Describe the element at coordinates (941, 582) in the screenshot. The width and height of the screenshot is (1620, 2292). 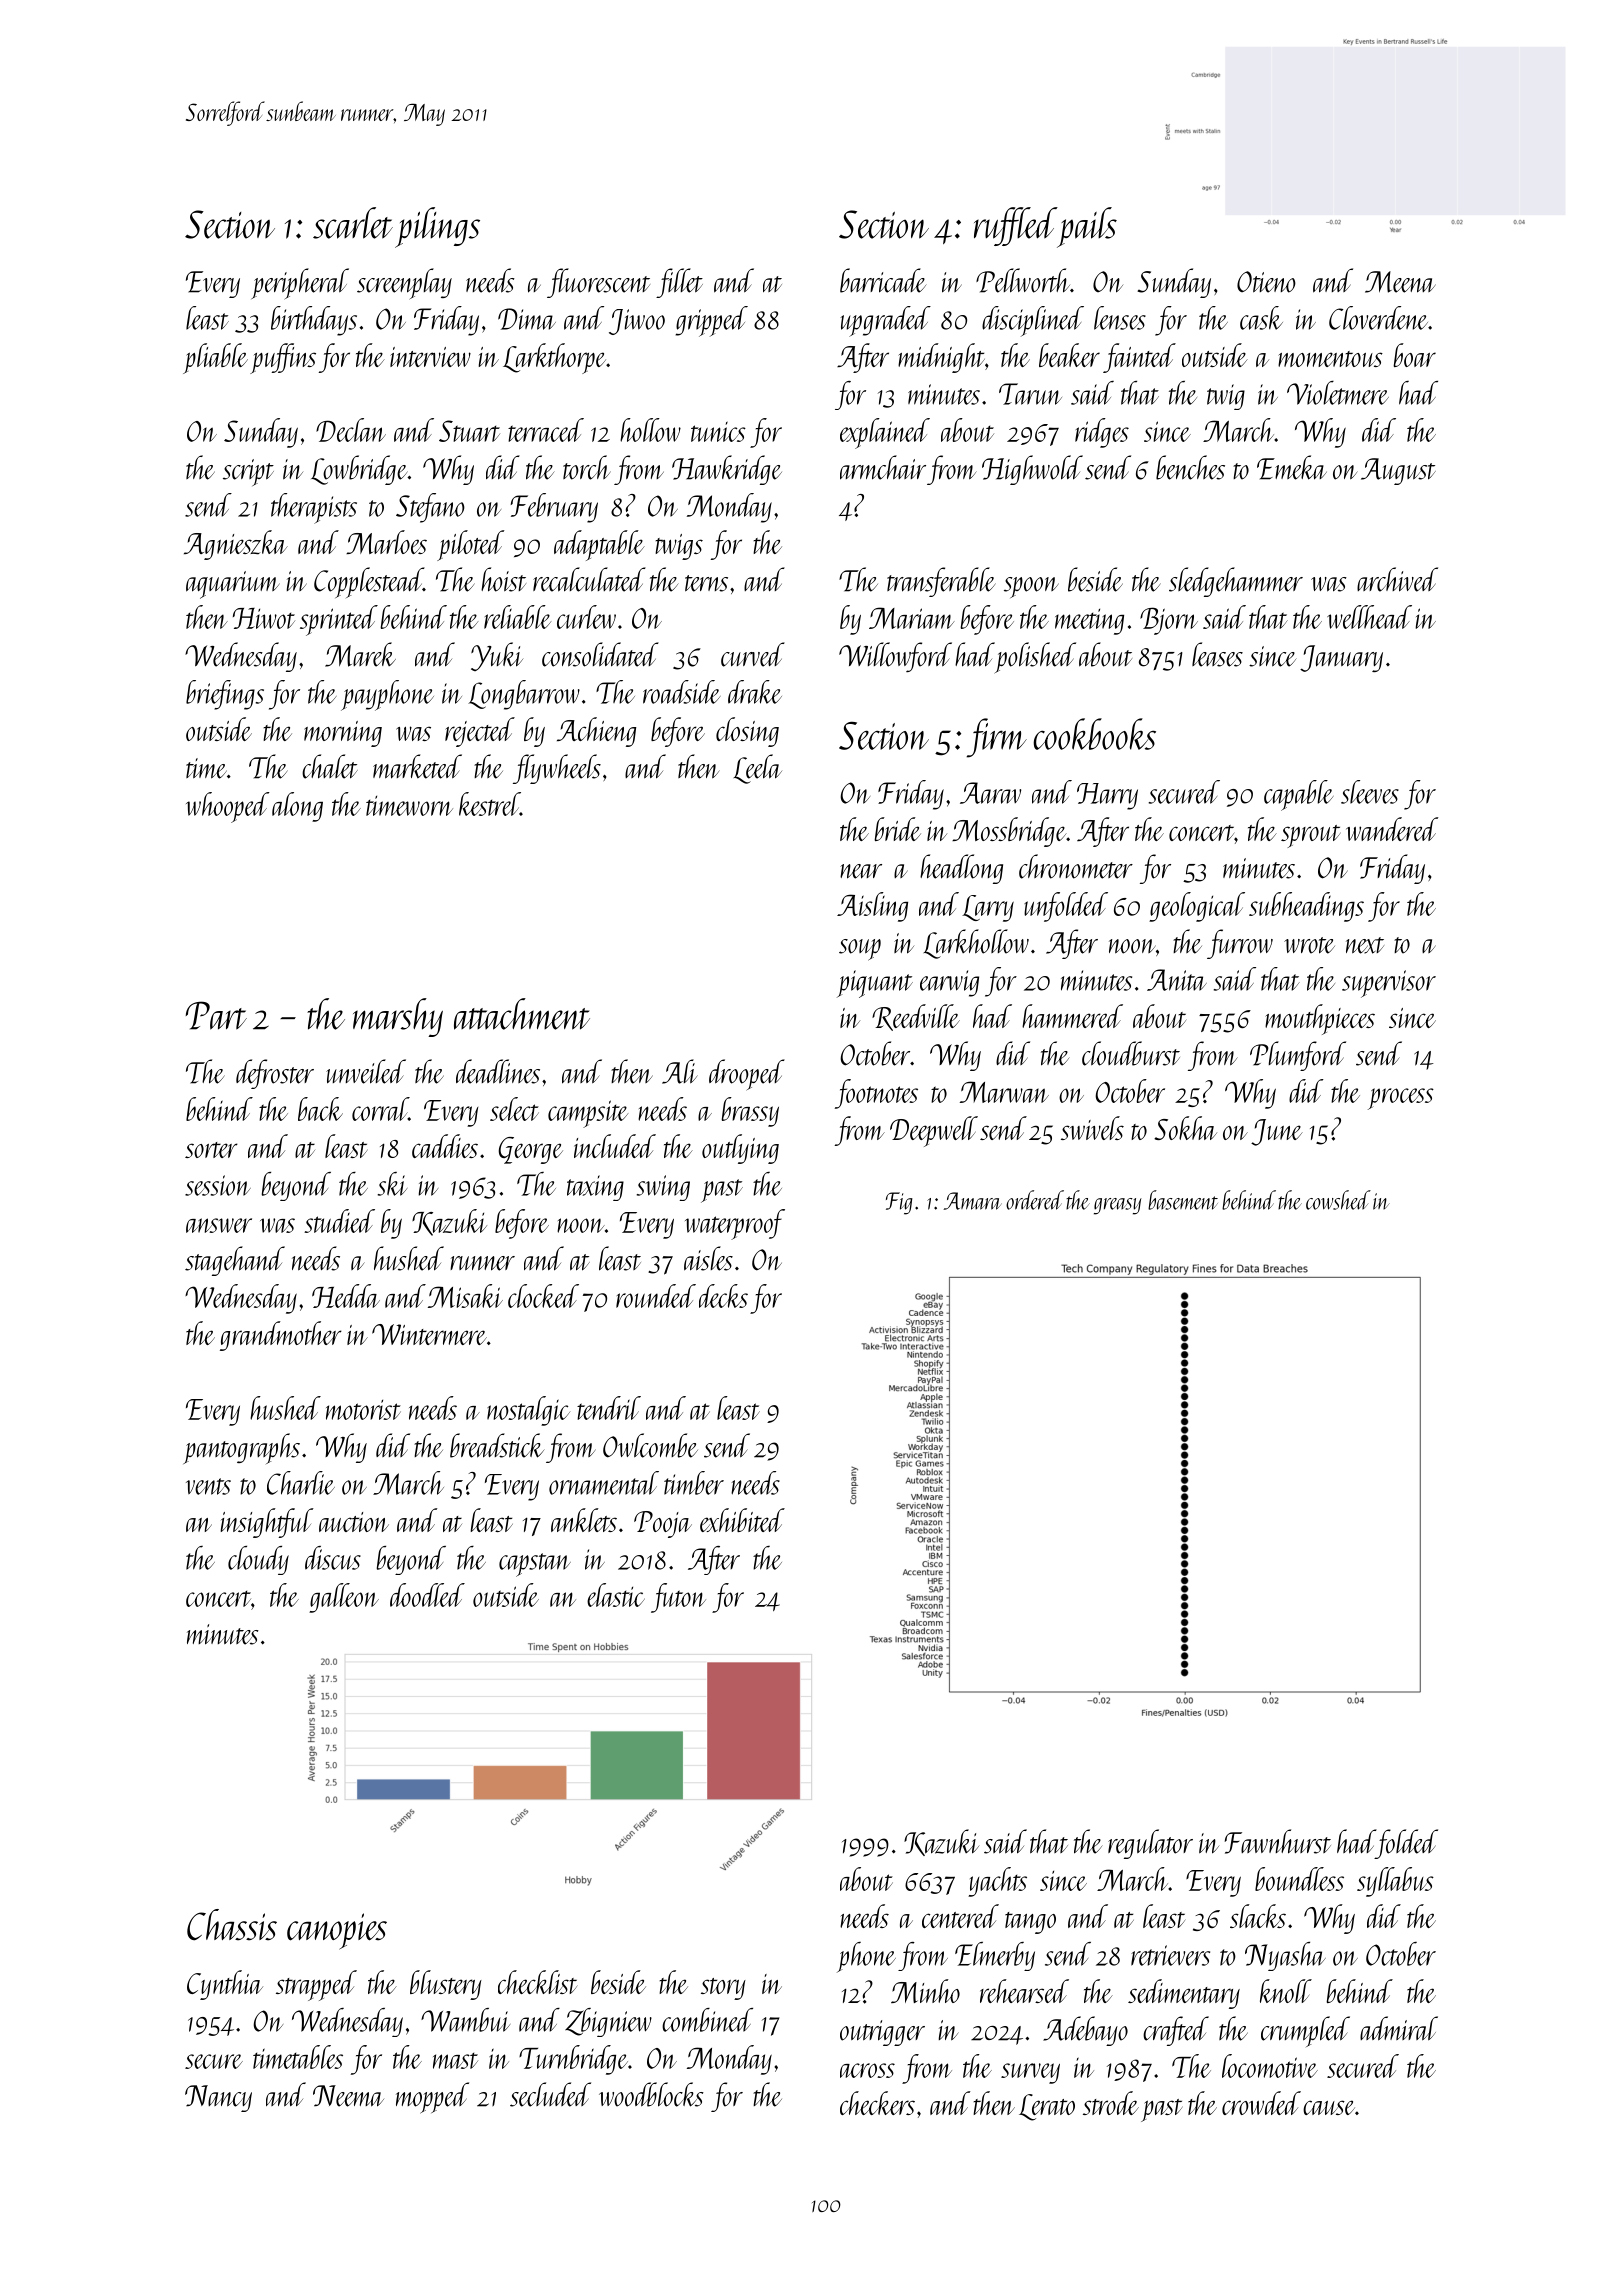
I see `transferable` at that location.
